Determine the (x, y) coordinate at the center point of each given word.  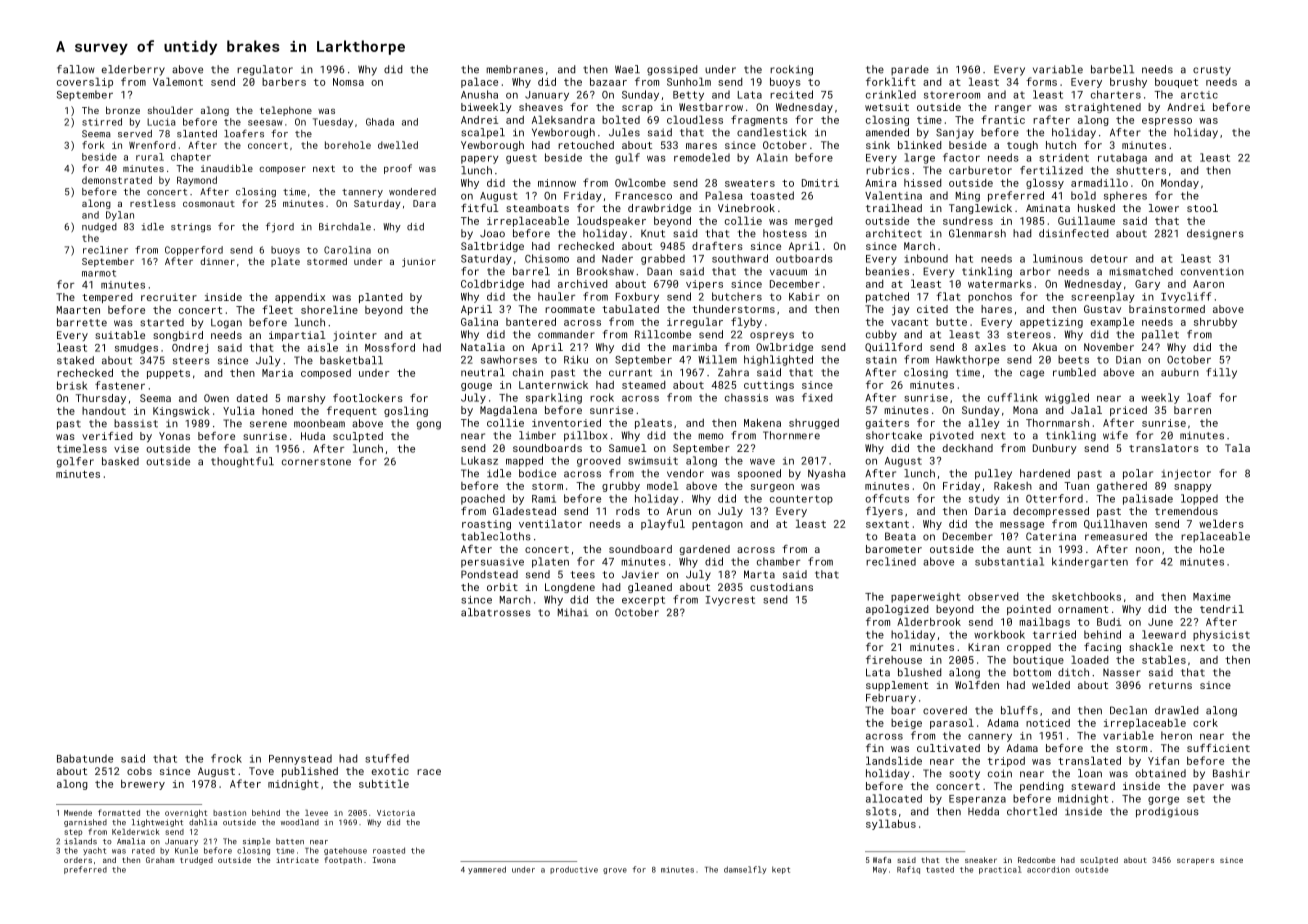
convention (1212, 271)
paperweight (925, 597)
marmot (99, 273)
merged (813, 222)
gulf (627, 158)
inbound (926, 258)
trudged (196, 861)
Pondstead (489, 574)
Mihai (573, 612)
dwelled (398, 145)
